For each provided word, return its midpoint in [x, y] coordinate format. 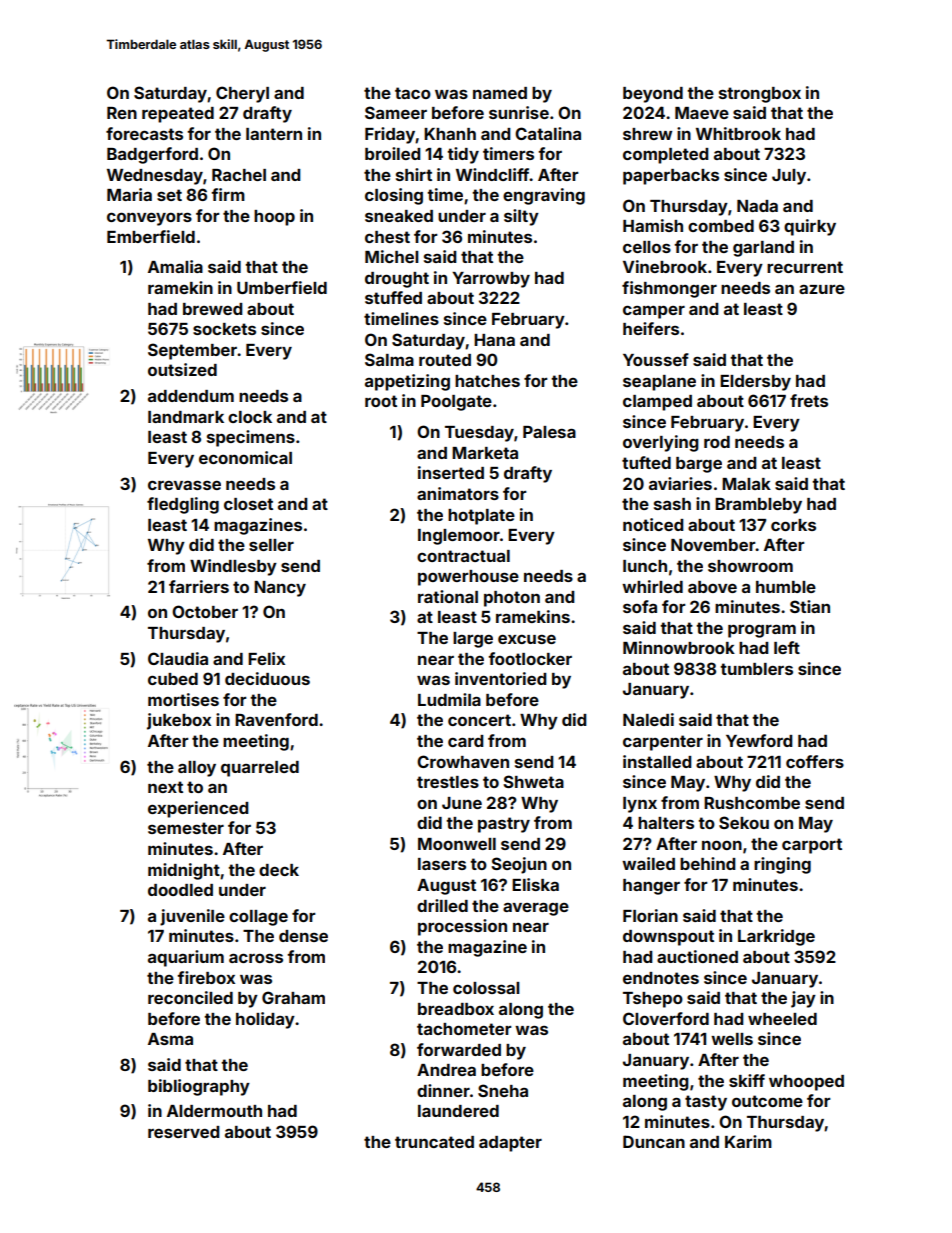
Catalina [548, 133]
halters [666, 823]
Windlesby [233, 567]
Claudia [178, 658]
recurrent [805, 267]
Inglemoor [459, 537]
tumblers [756, 669]
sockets [224, 329]
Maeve [702, 113]
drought [397, 280]
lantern [274, 134]
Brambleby [758, 506]
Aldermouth [214, 1111]
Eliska [535, 884]
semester [186, 828]
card [466, 741]
